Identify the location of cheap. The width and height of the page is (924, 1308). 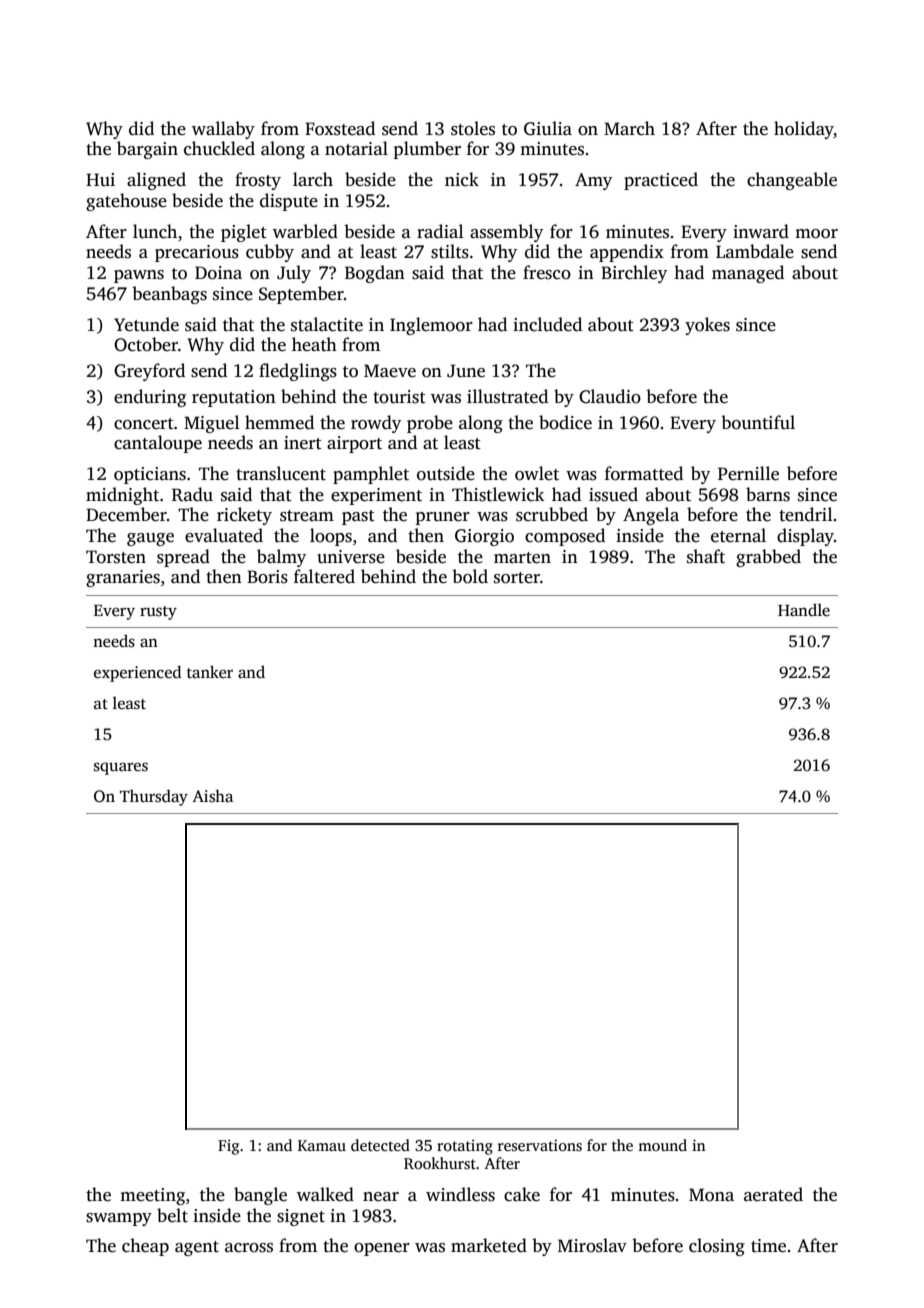
(145, 1247).
